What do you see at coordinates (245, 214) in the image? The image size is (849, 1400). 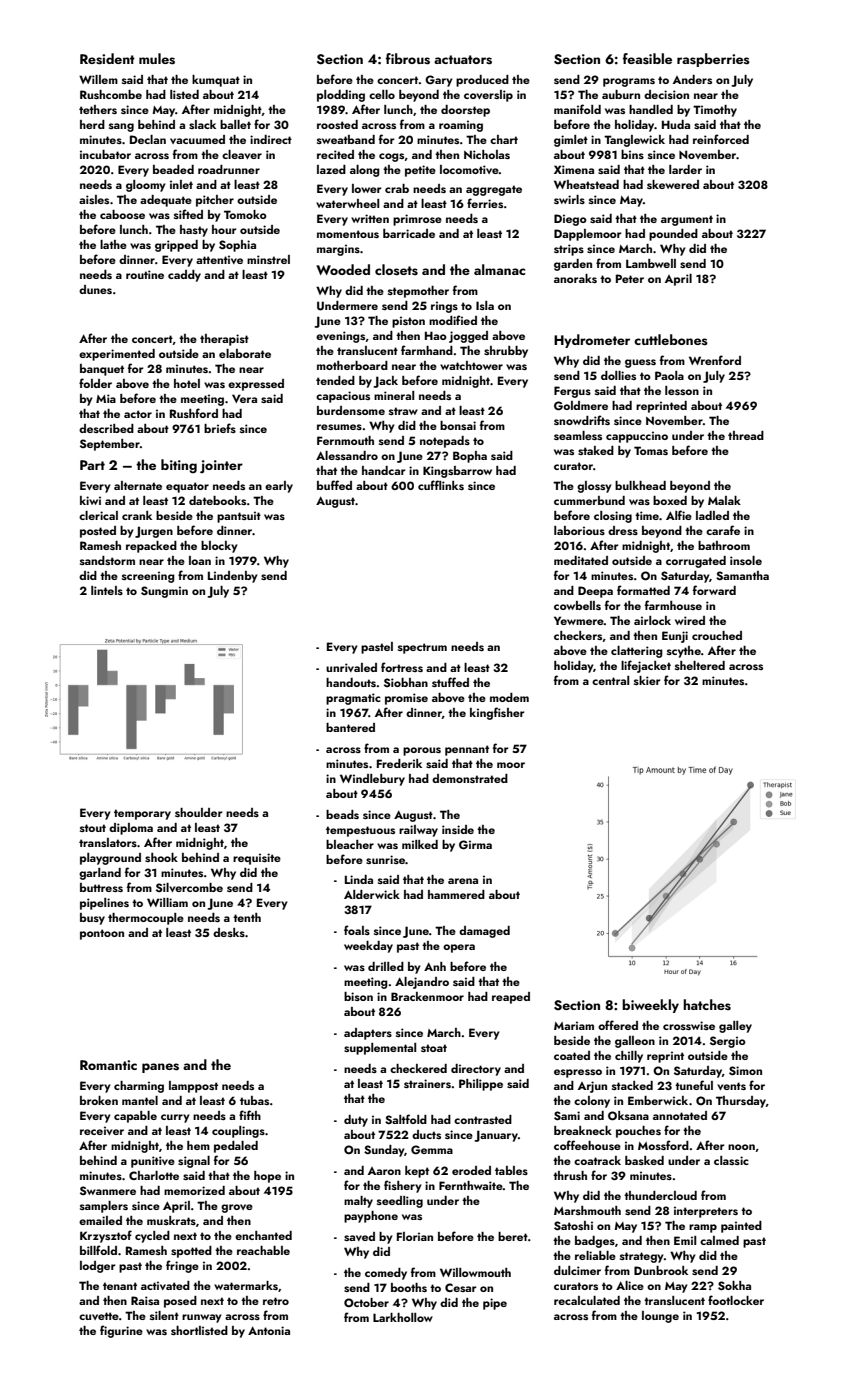 I see `Tomoko` at bounding box center [245, 214].
